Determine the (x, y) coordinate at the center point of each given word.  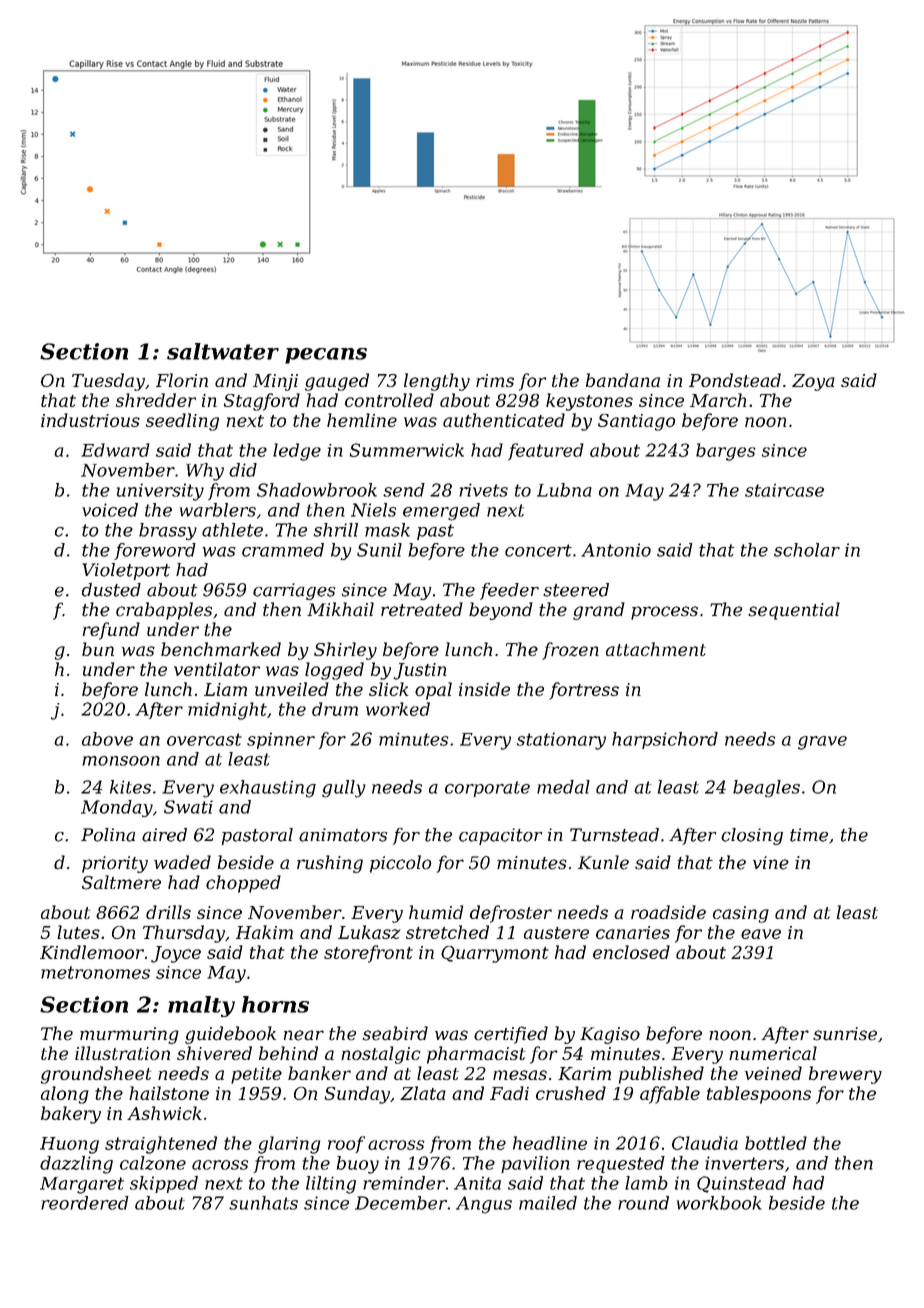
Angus (484, 1205)
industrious (90, 420)
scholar (807, 550)
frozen (570, 651)
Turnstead (614, 835)
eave (761, 934)
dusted (111, 590)
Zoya (813, 382)
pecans (326, 356)
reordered (85, 1203)
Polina (108, 835)
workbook (719, 1203)
